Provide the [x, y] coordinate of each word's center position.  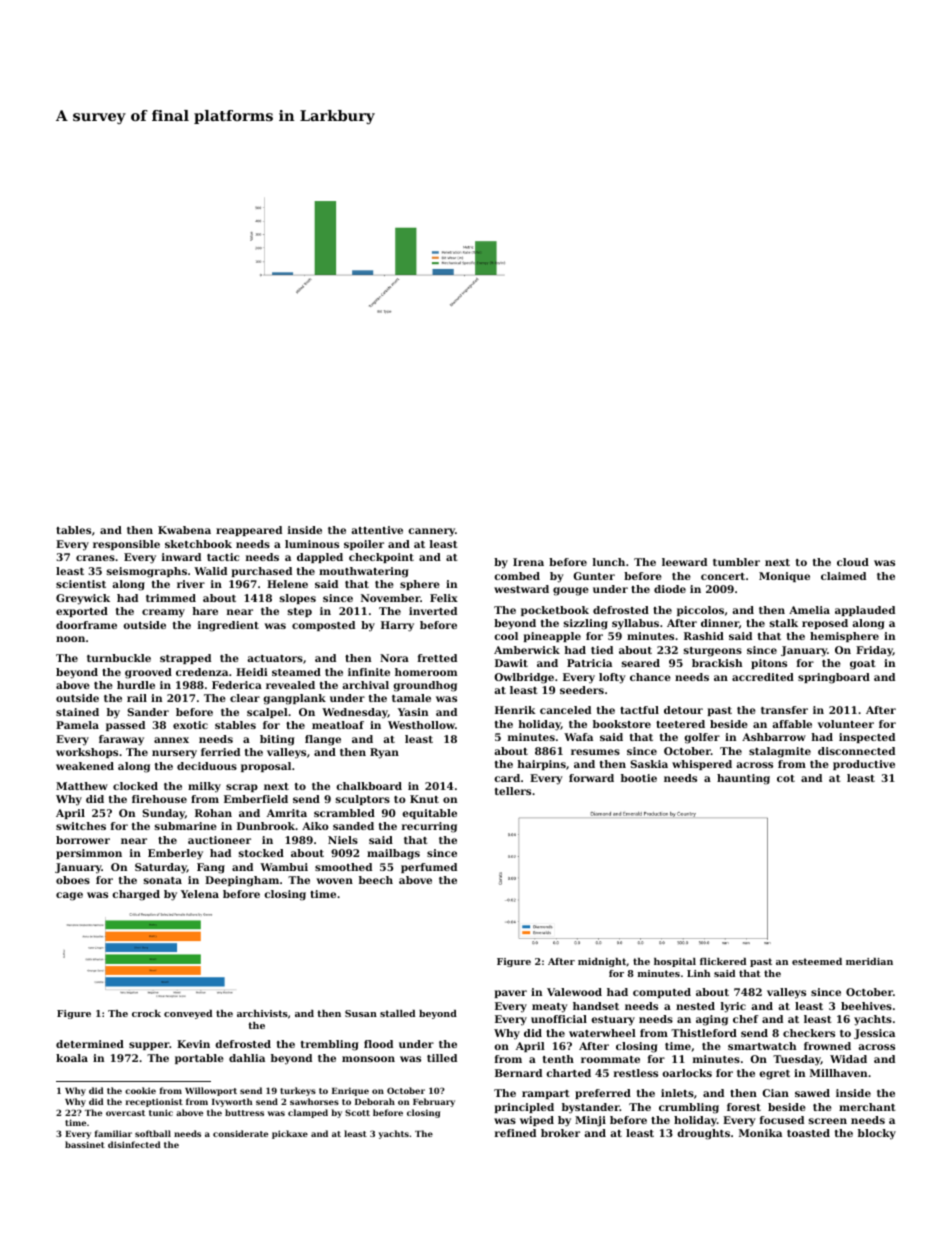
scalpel [267, 713]
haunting [743, 779]
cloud [853, 562]
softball [153, 1133]
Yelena [200, 894]
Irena [528, 562]
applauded [865, 611]
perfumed [429, 868]
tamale [411, 698]
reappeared [249, 531]
